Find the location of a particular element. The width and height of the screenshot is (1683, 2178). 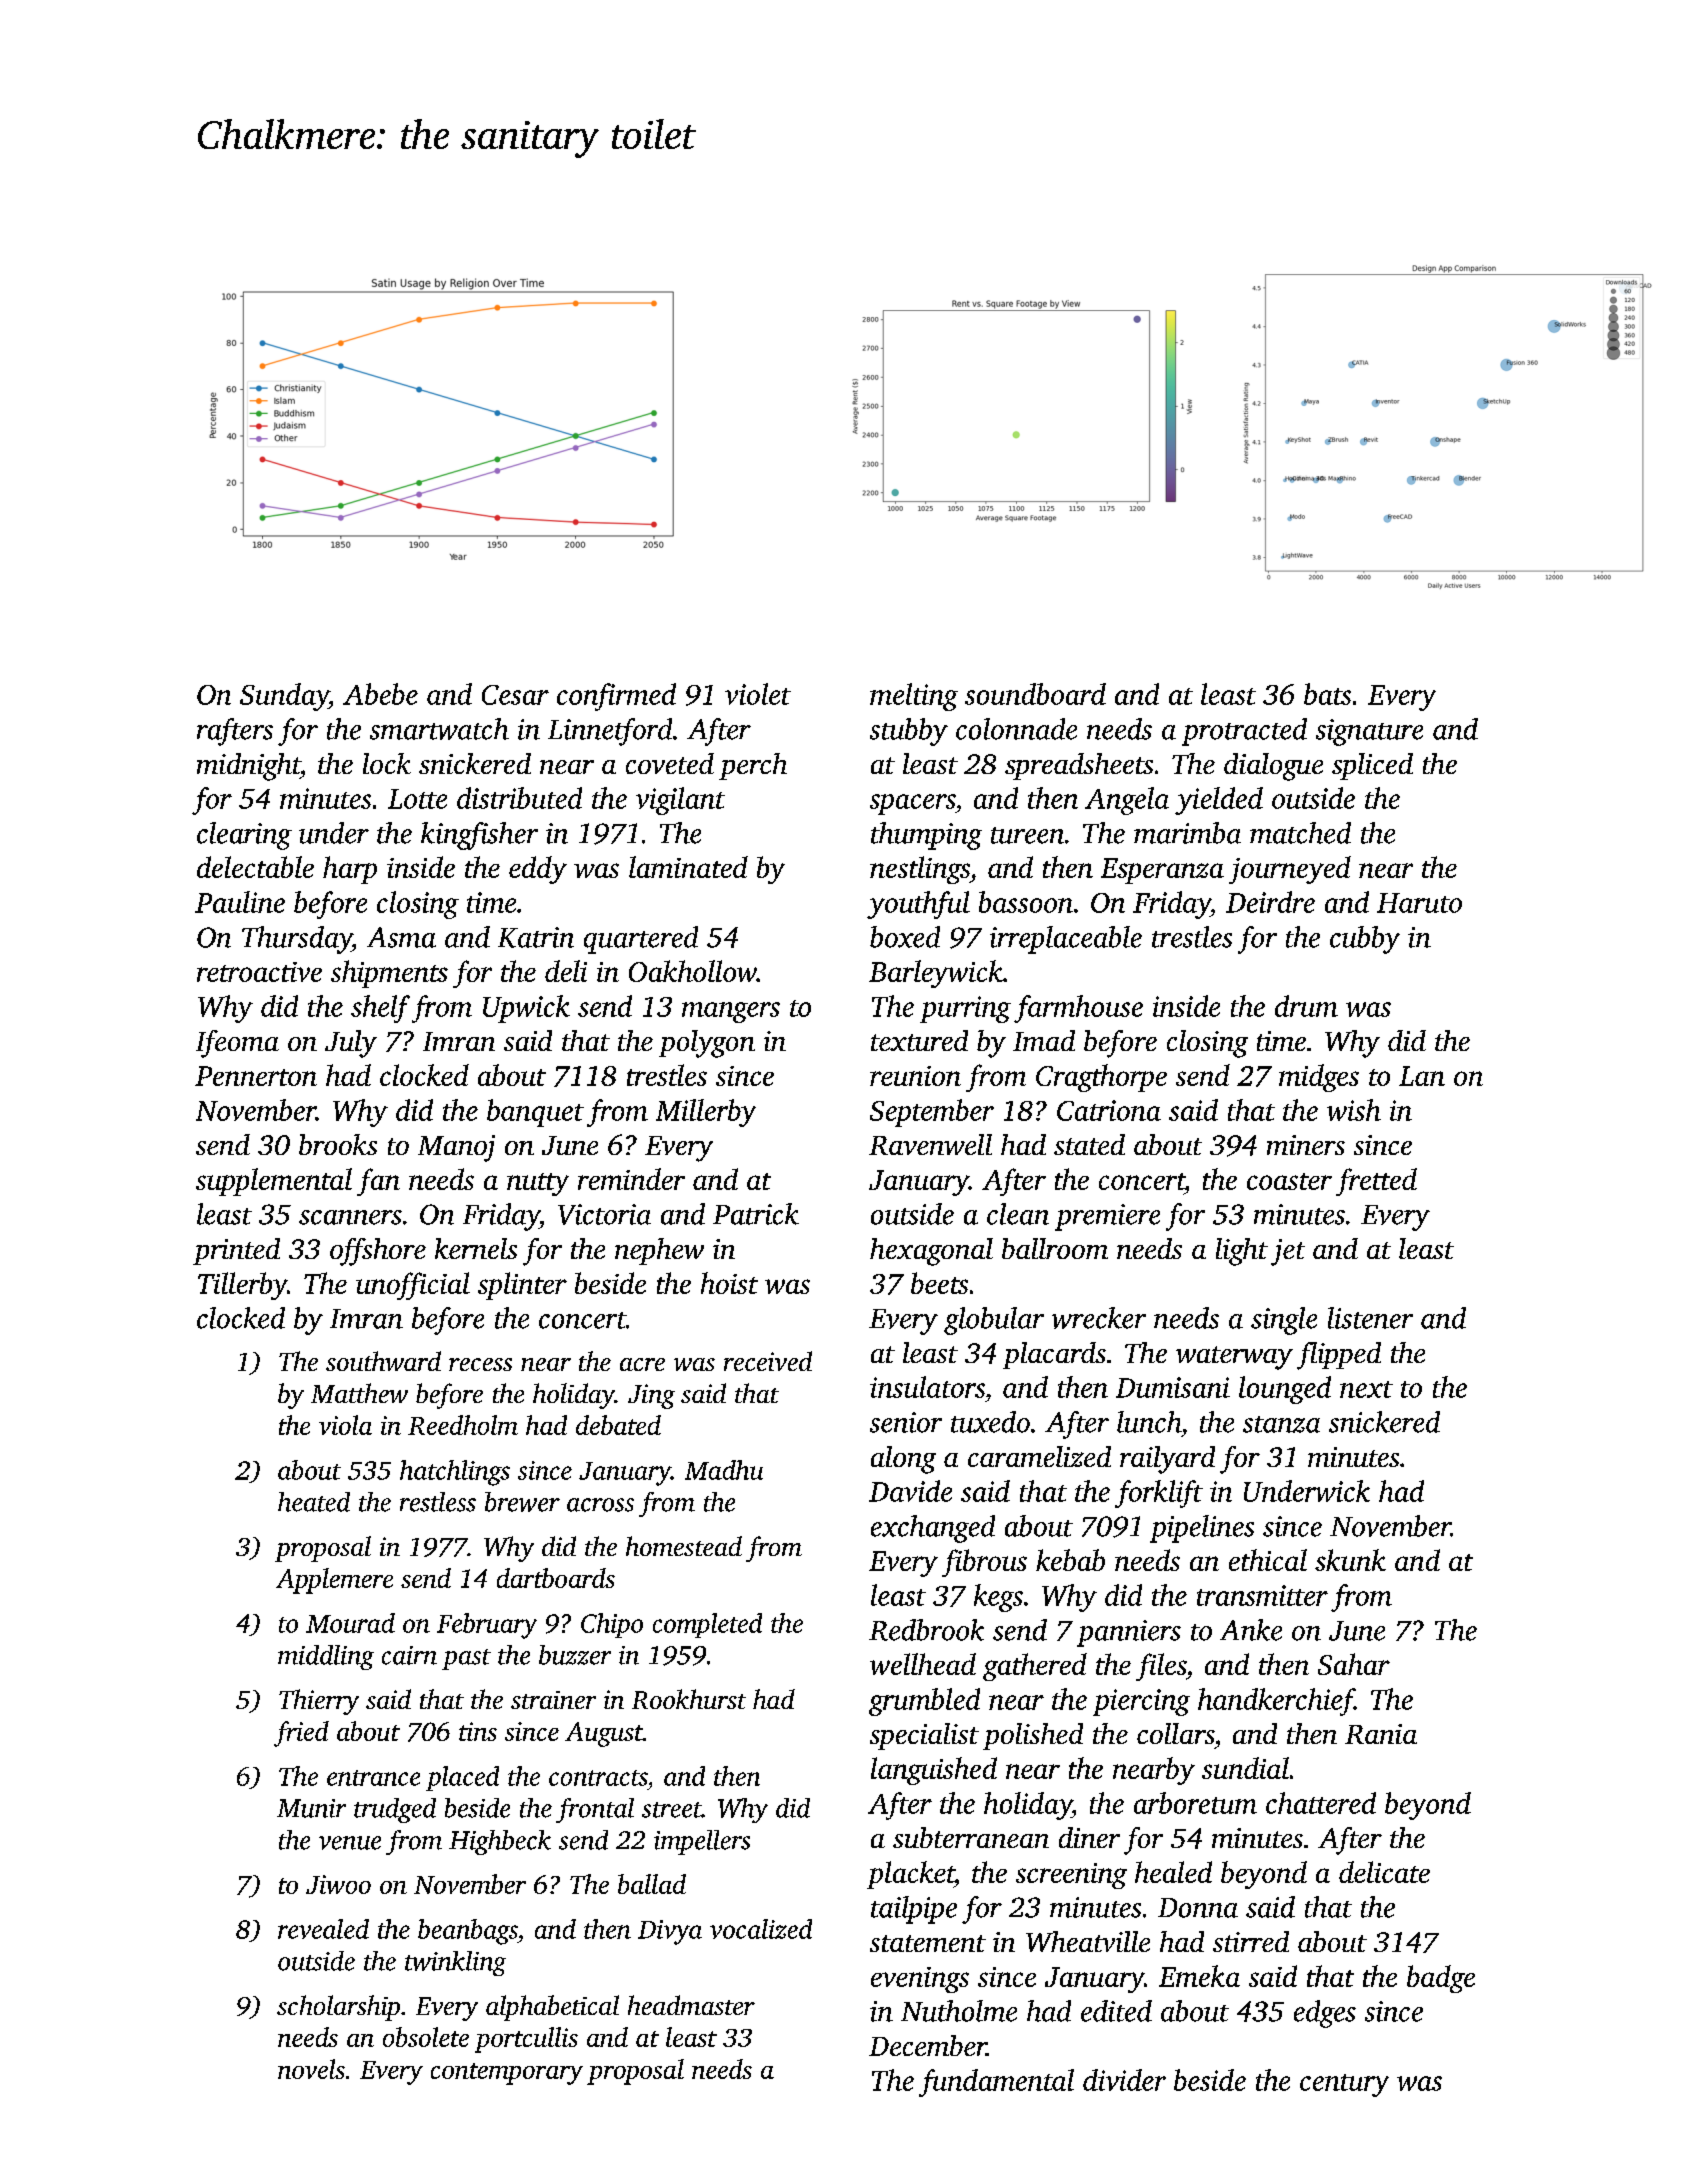

badge is located at coordinates (1441, 1979).
